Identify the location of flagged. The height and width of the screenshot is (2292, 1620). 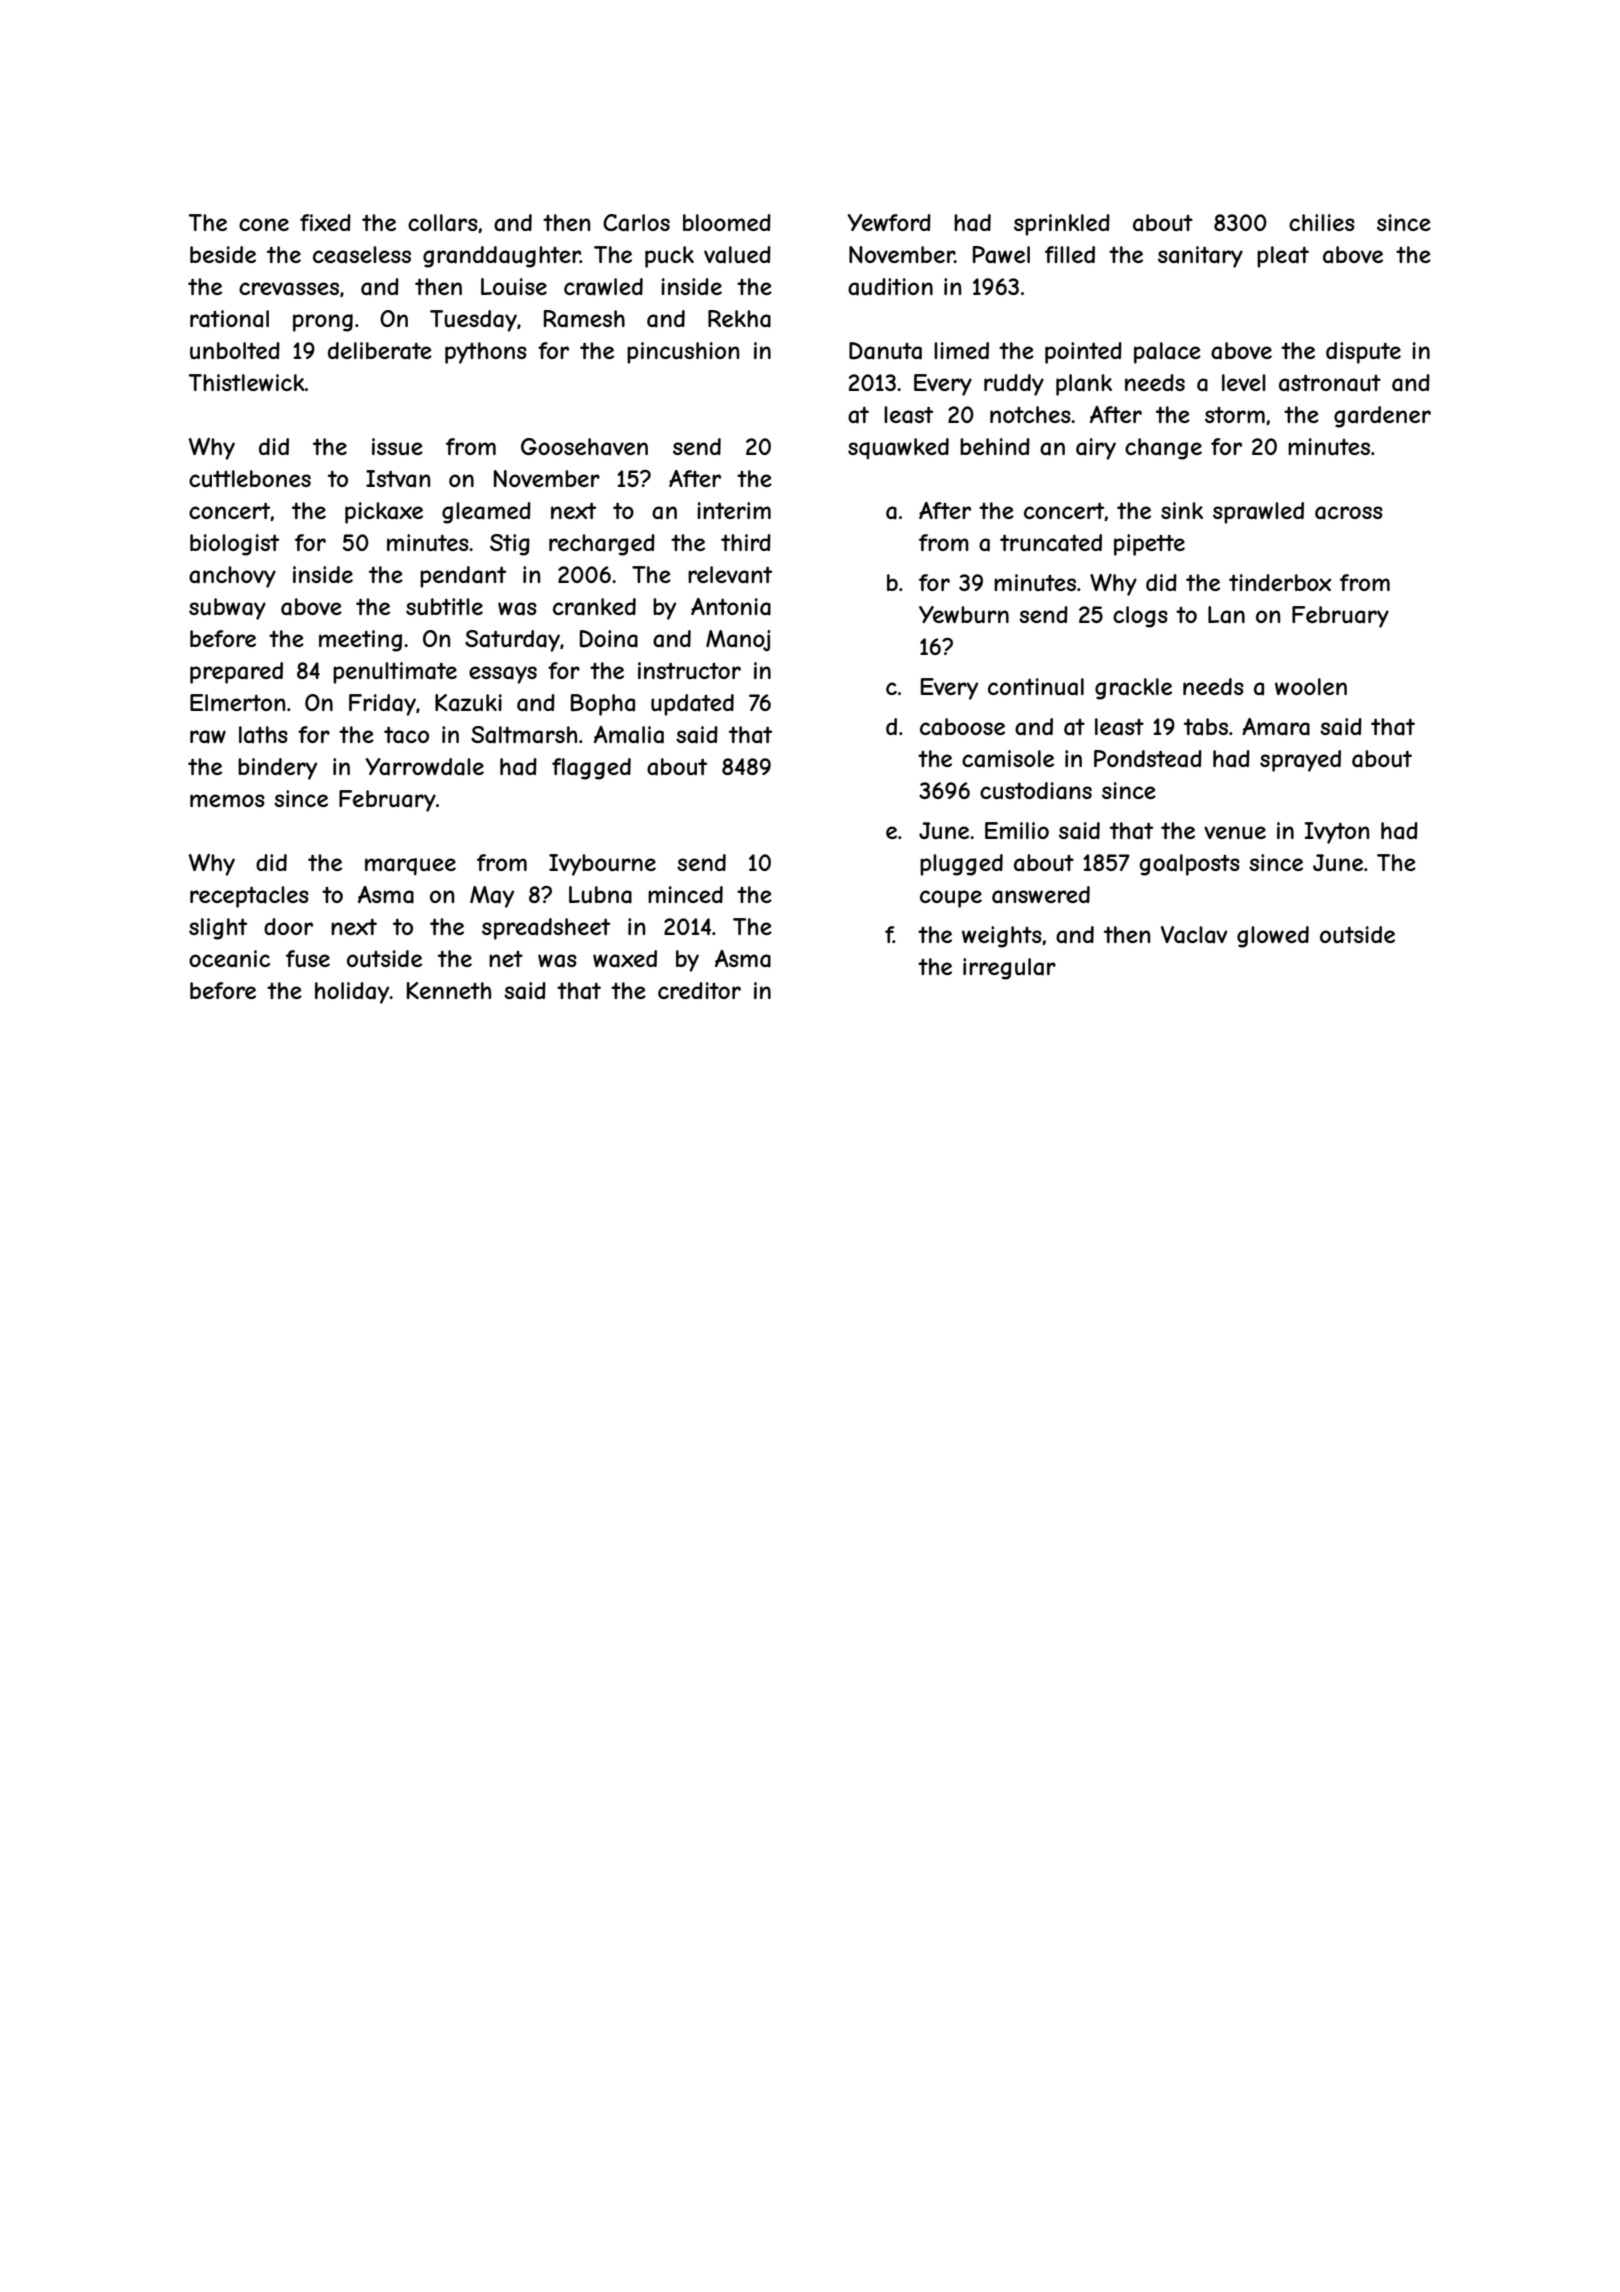
(591, 769).
